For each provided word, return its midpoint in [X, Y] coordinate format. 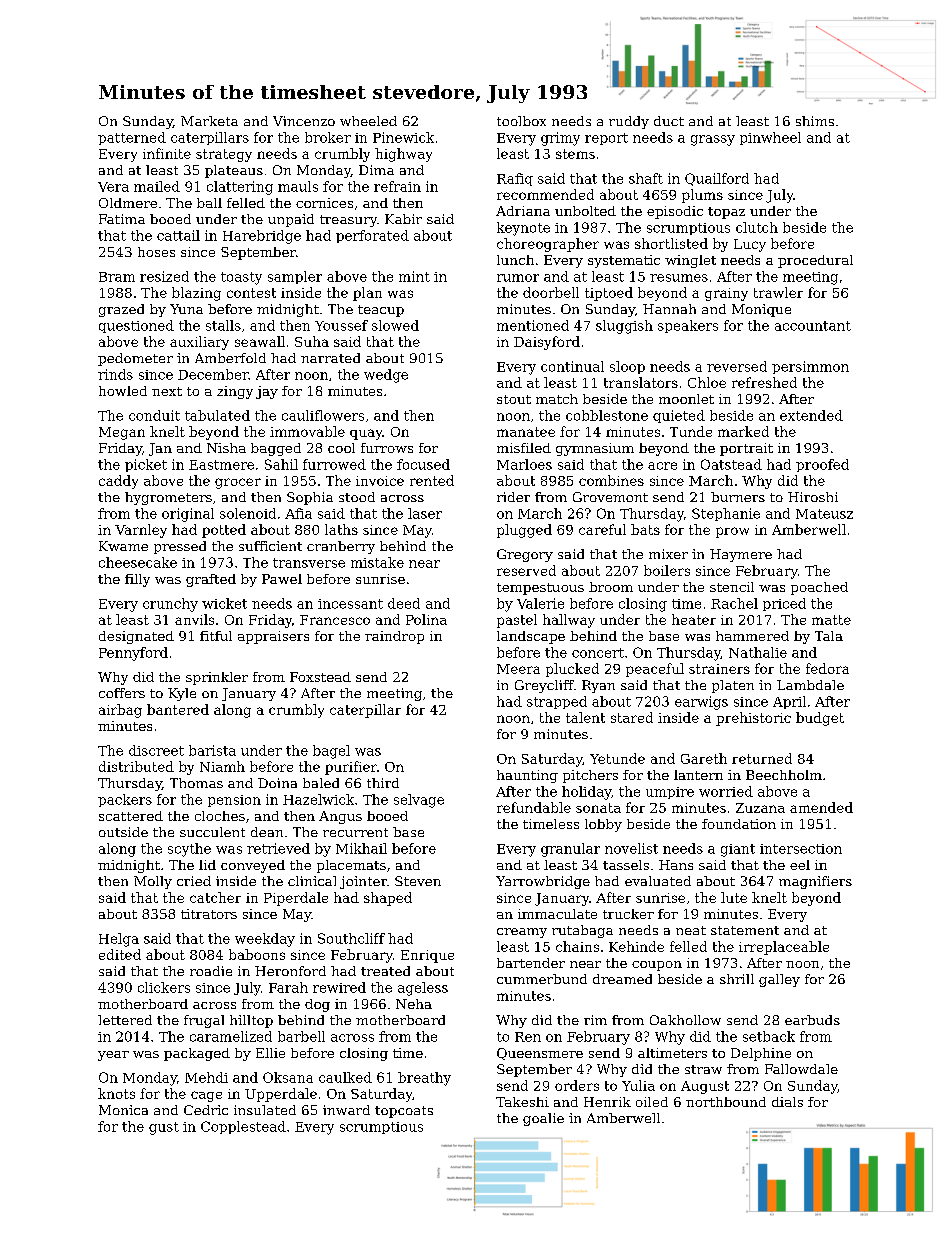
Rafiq [515, 179]
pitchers [590, 776]
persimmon [810, 367]
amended [821, 807]
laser [425, 513]
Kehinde [636, 946]
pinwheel [770, 138]
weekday [265, 940]
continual [572, 366]
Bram [117, 277]
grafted [211, 580]
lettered [125, 1020]
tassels [626, 865]
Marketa [209, 121]
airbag [120, 711]
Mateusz [824, 514]
